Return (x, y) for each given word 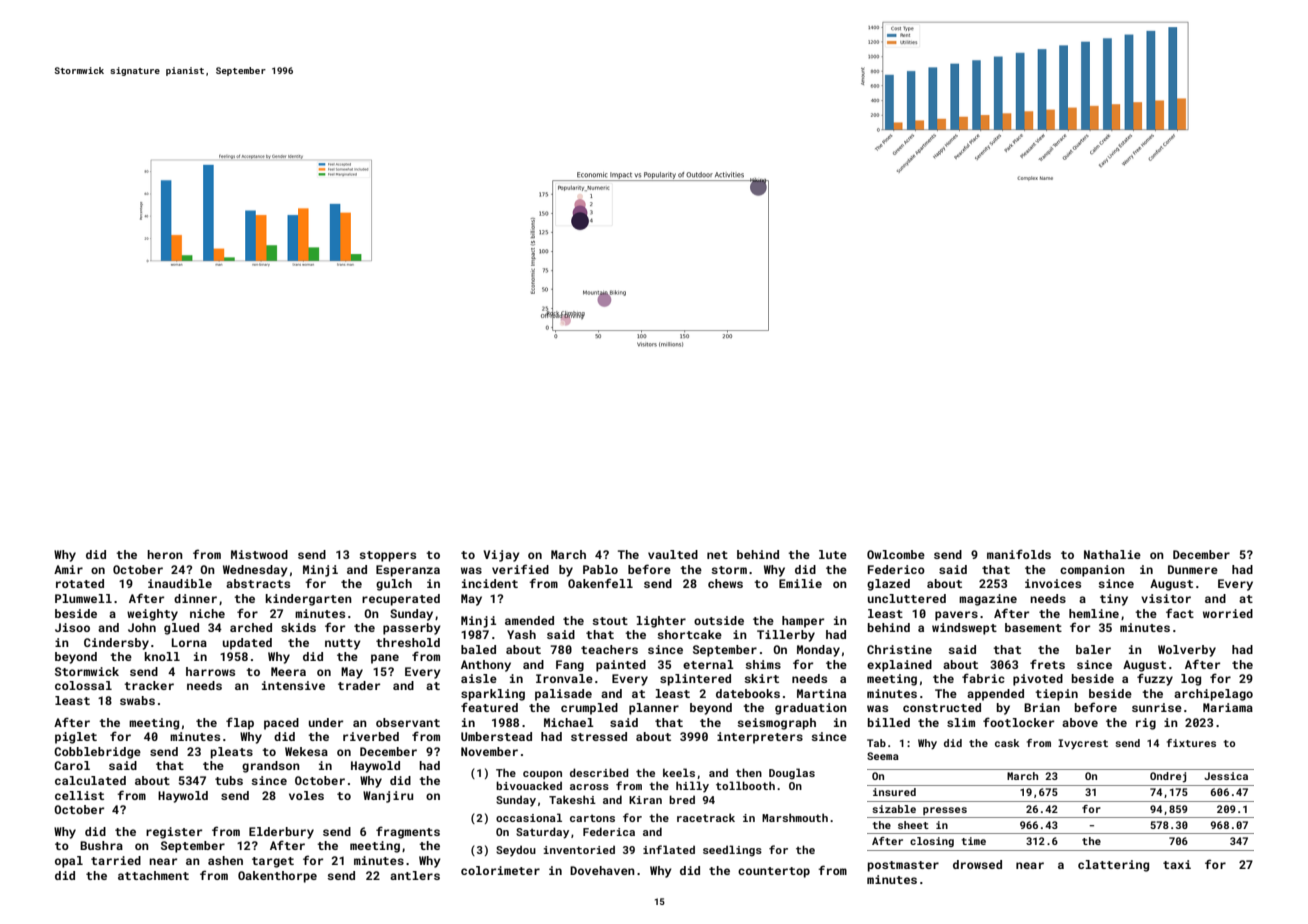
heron (165, 554)
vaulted (673, 554)
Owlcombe (896, 554)
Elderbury (281, 833)
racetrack (706, 817)
